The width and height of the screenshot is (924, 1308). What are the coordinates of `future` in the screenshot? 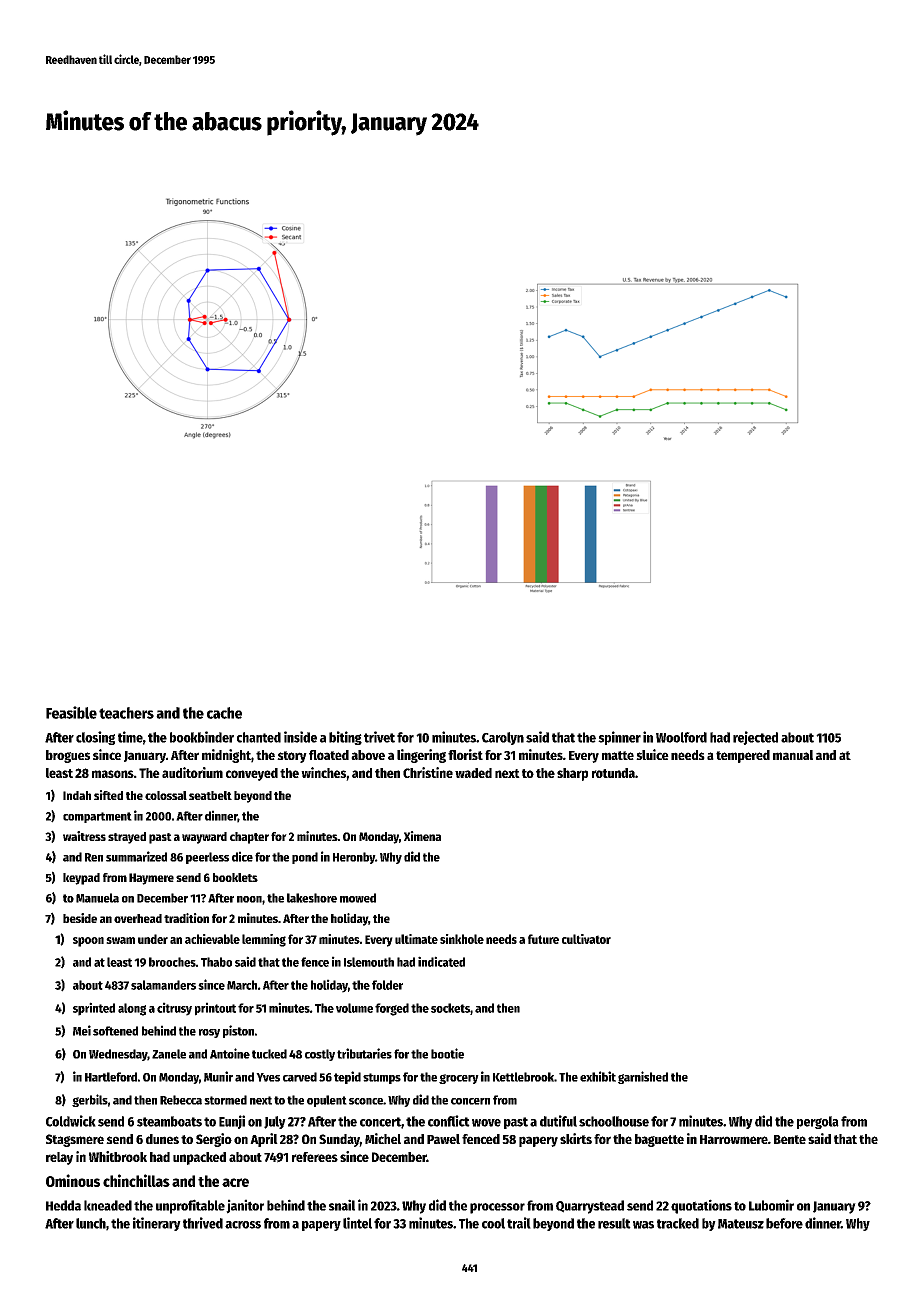 It's located at (543, 939).
